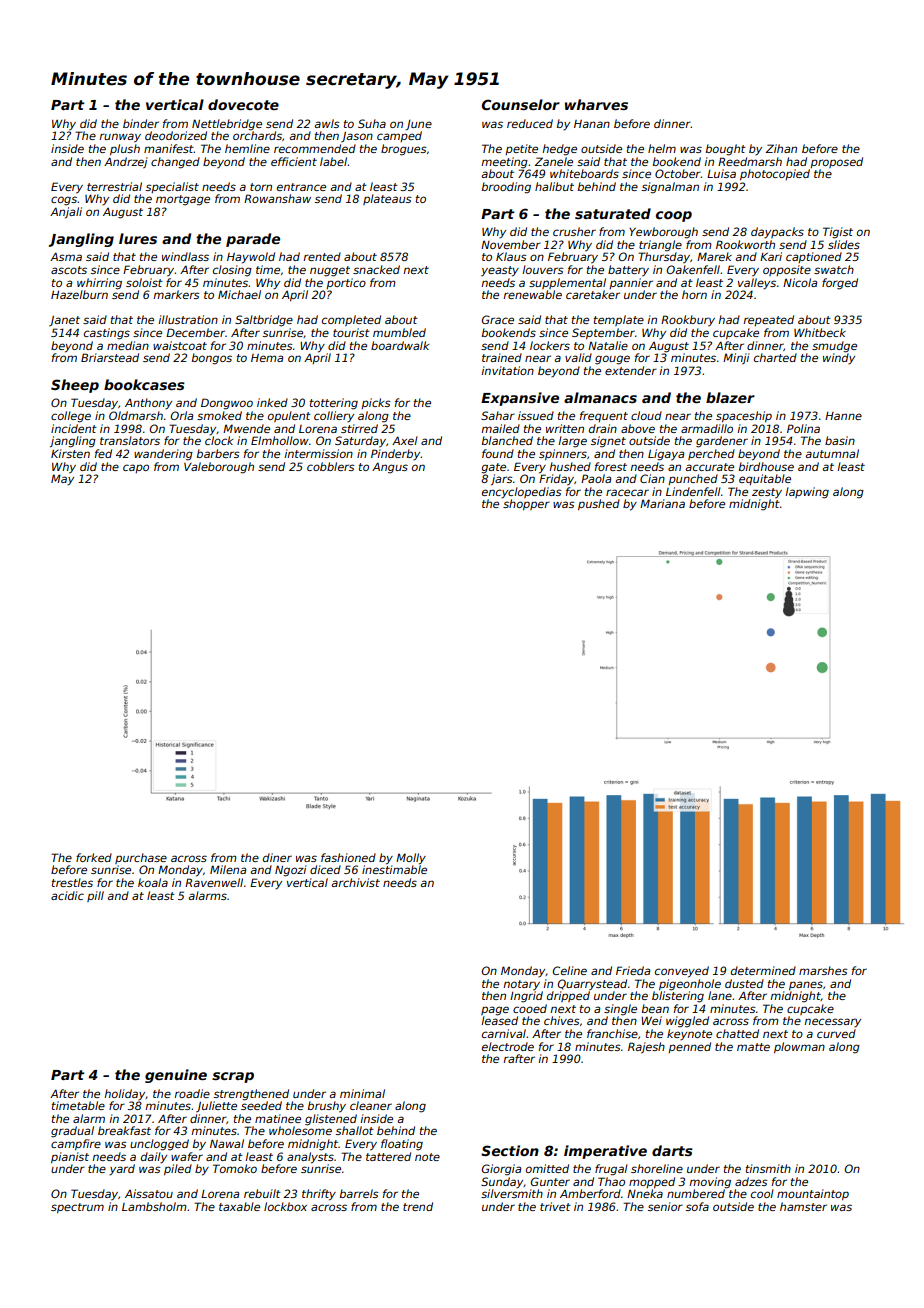 Image resolution: width=924 pixels, height=1308 pixels. What do you see at coordinates (219, 468) in the screenshot?
I see `Valeborough` at bounding box center [219, 468].
